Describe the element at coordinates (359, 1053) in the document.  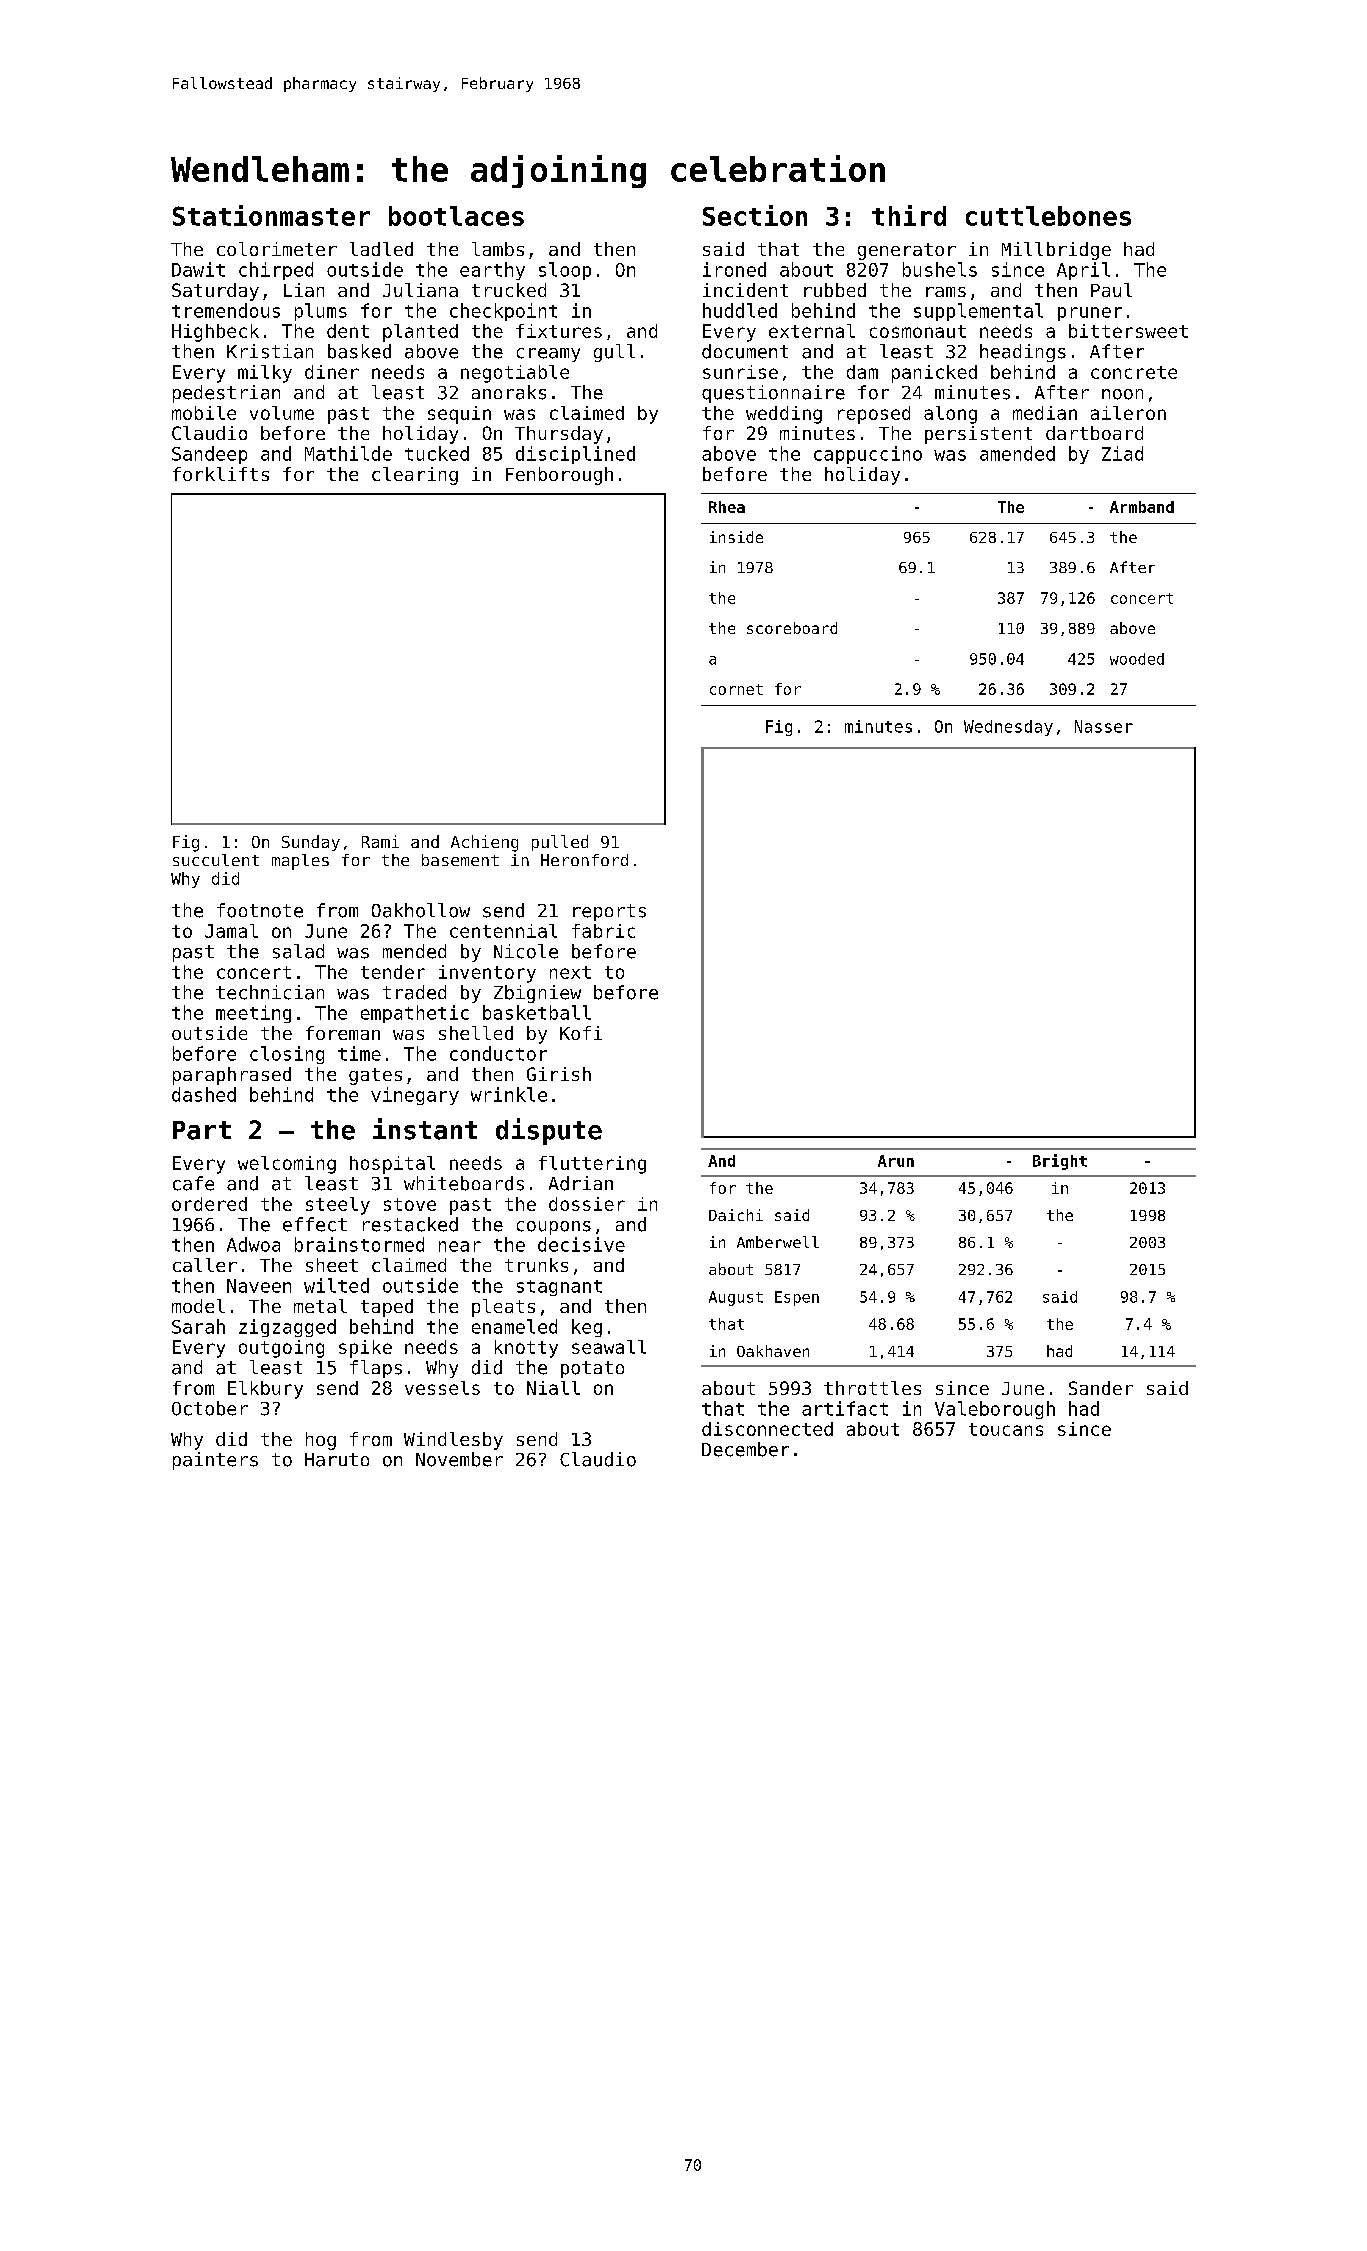
I see `time` at that location.
